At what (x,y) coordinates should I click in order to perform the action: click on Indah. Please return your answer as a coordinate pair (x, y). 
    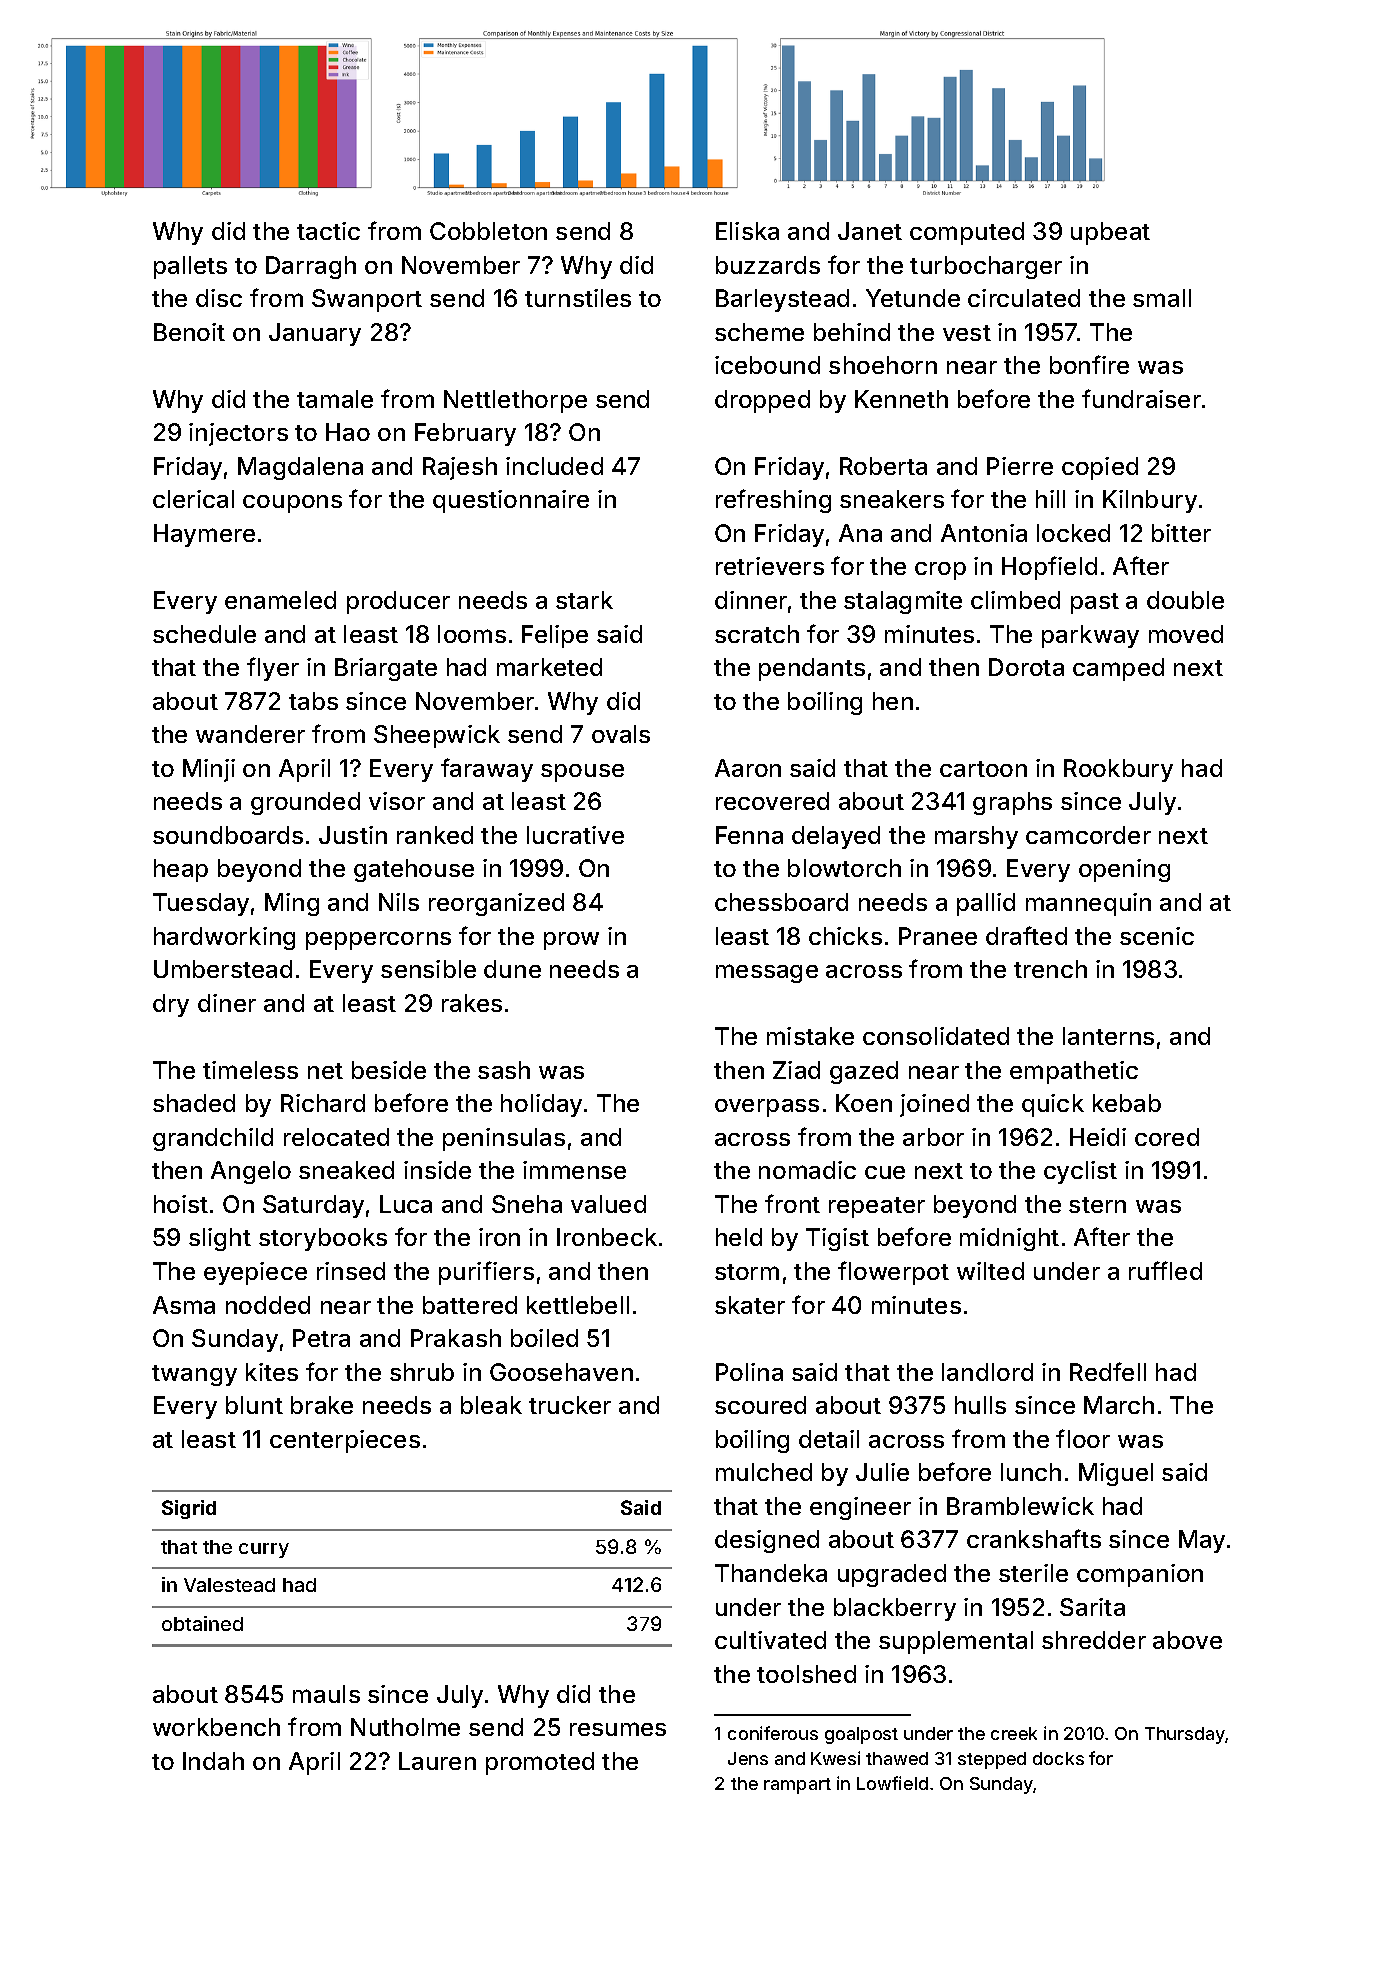
    Looking at the image, I should click on (213, 1761).
